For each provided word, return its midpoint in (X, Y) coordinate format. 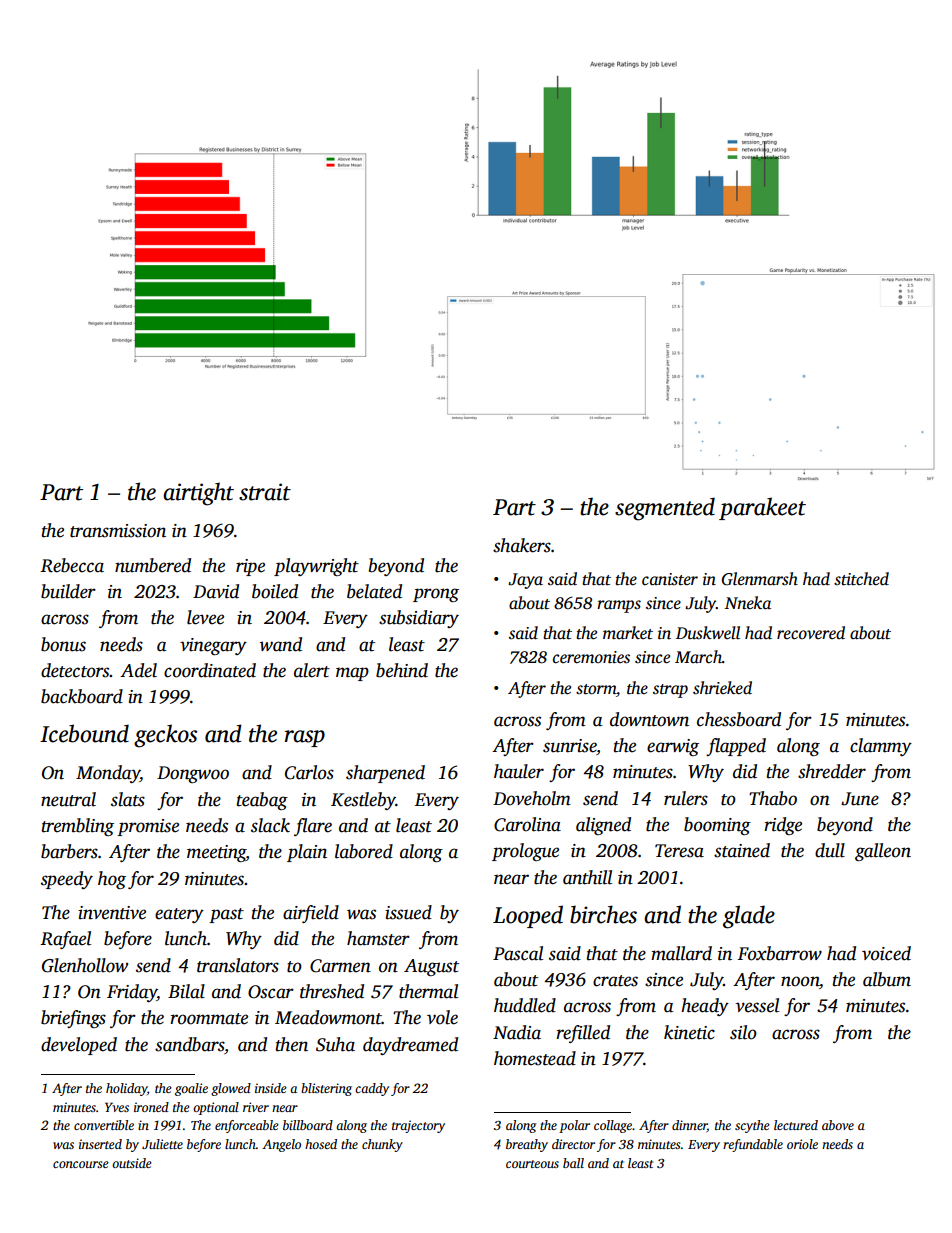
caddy (372, 1089)
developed (79, 1046)
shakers (522, 545)
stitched (861, 579)
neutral (68, 799)
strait (265, 492)
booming (717, 826)
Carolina (527, 824)
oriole (802, 1144)
